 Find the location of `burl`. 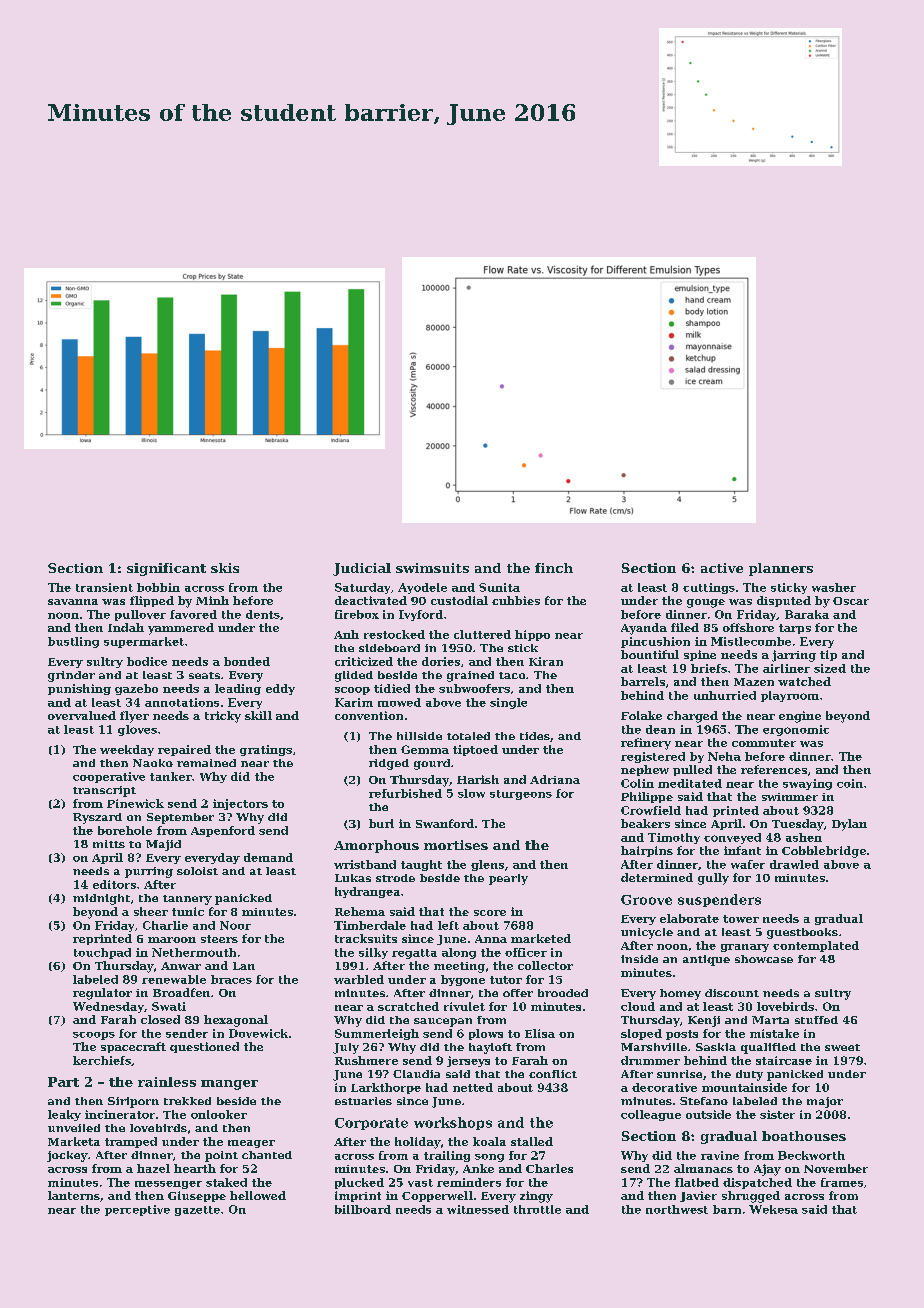

burl is located at coordinates (381, 823).
